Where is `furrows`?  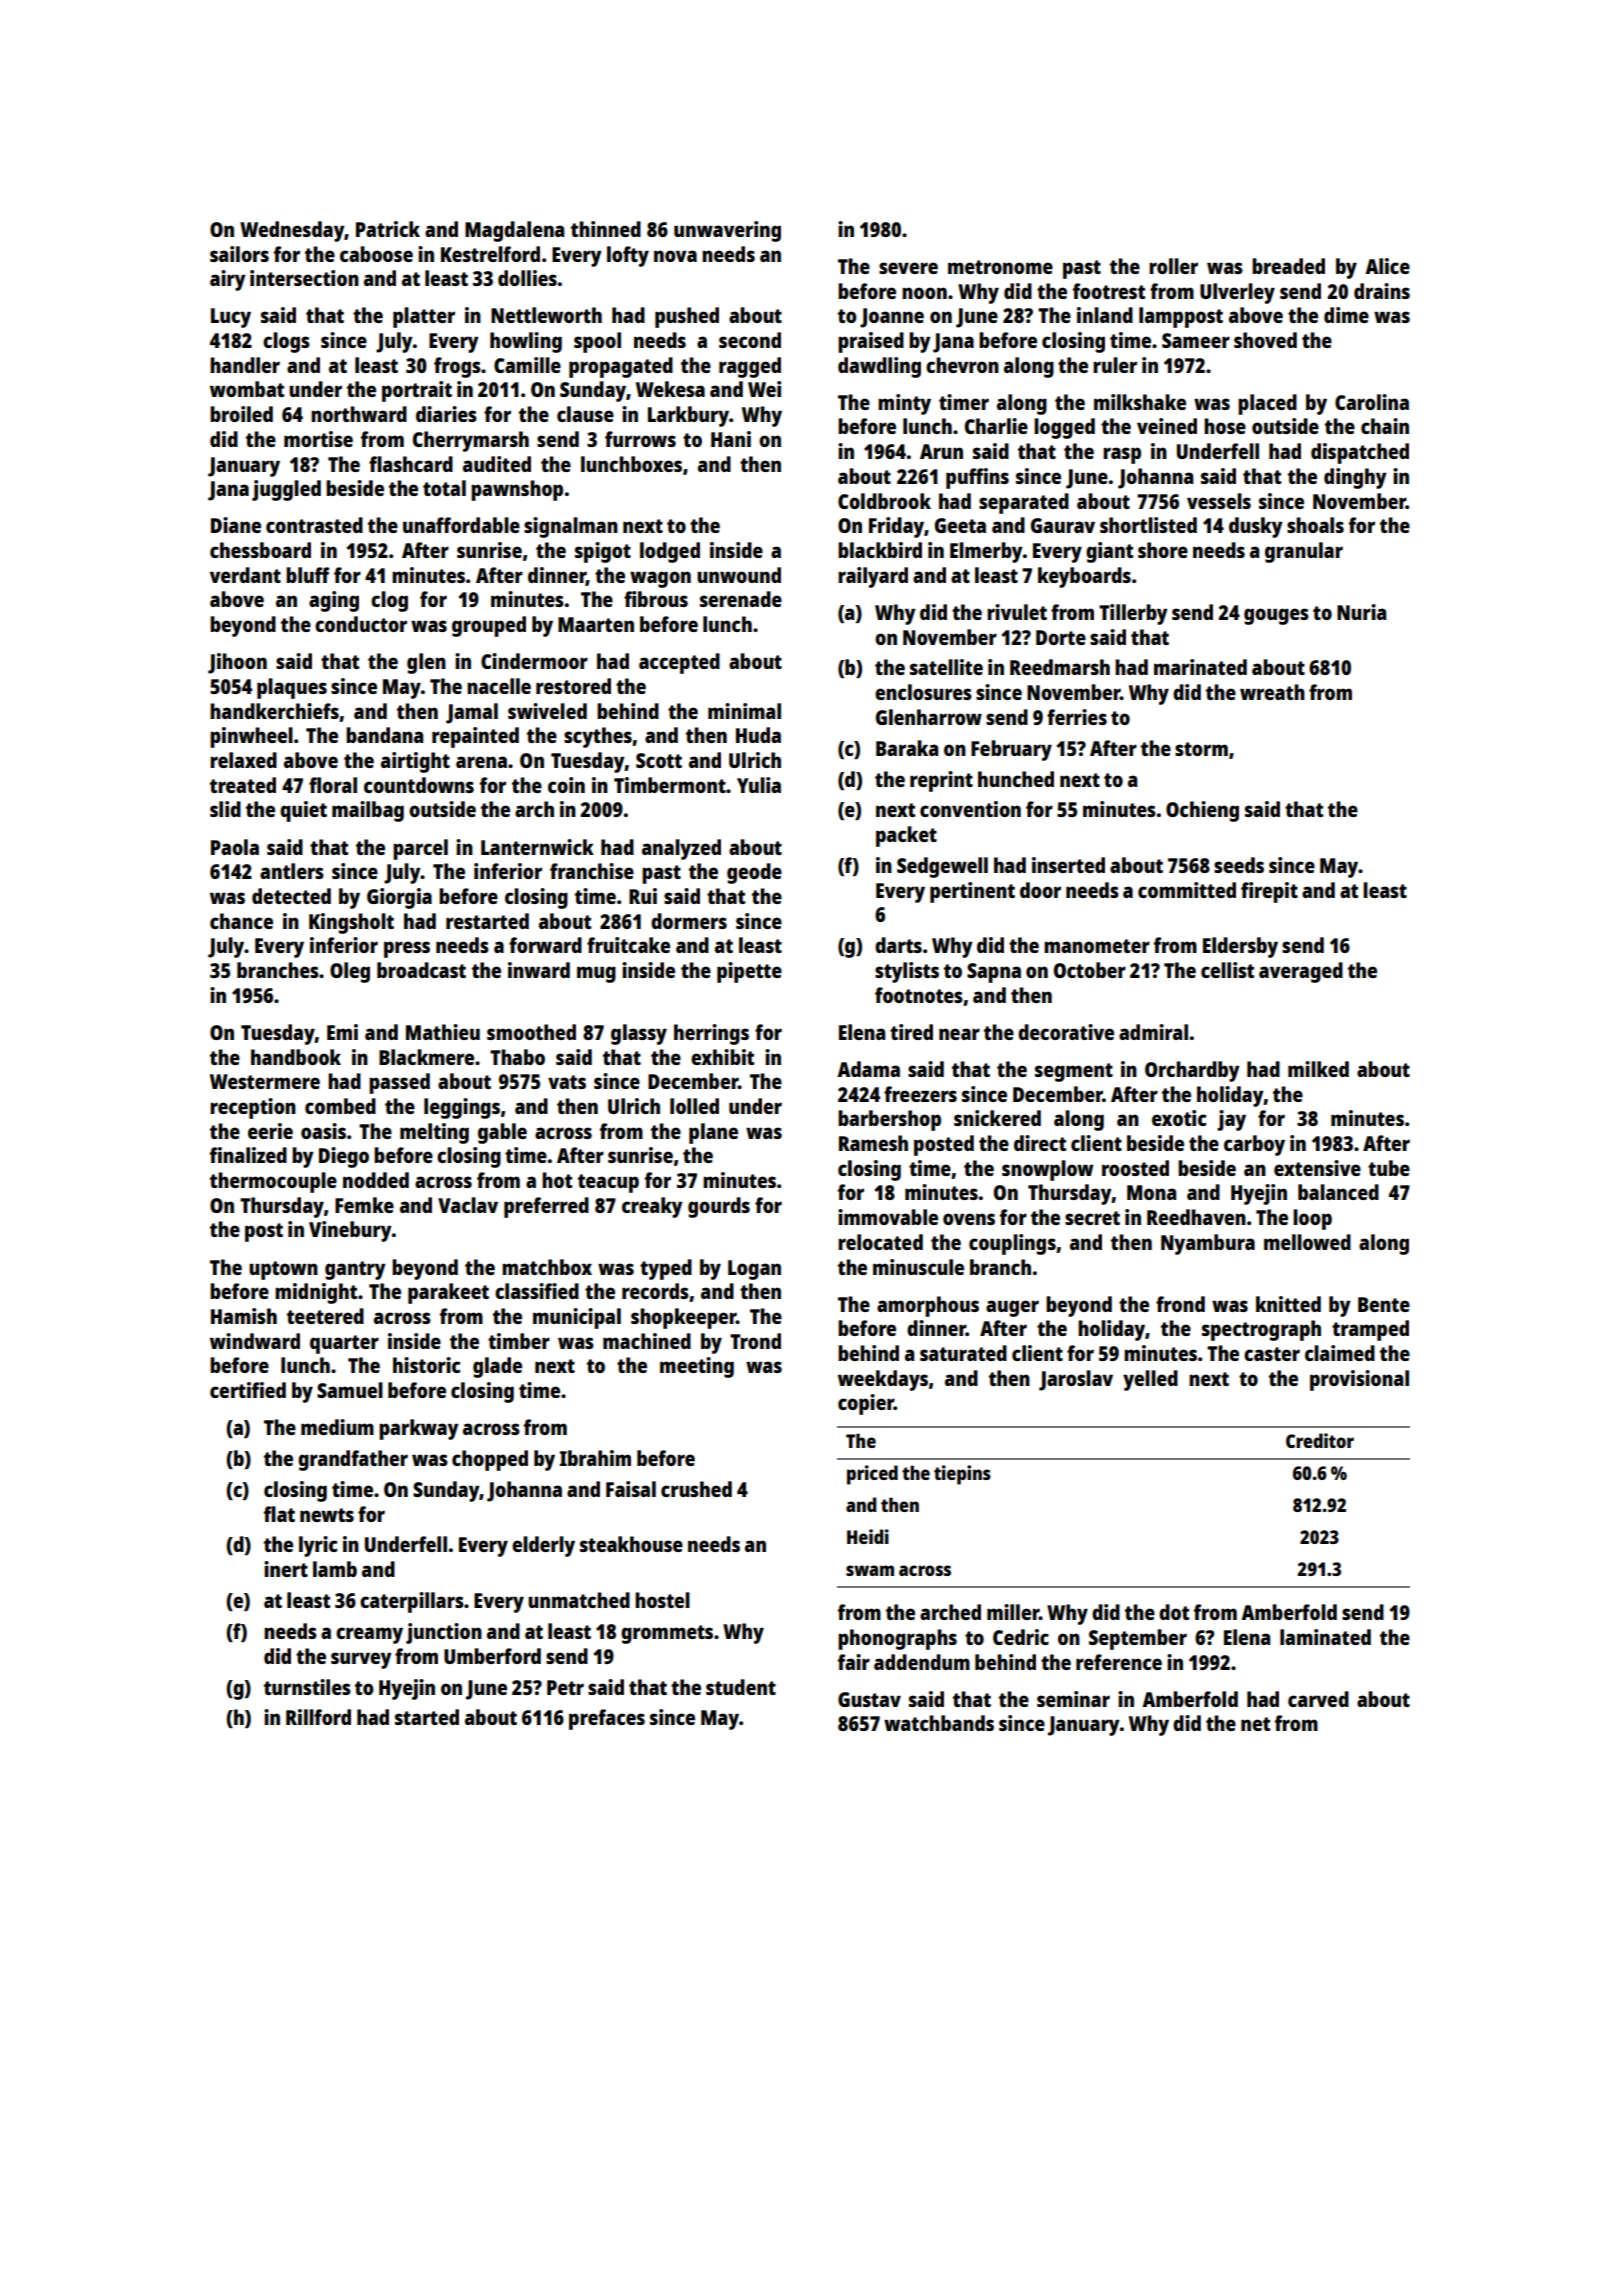
furrows is located at coordinates (640, 439).
